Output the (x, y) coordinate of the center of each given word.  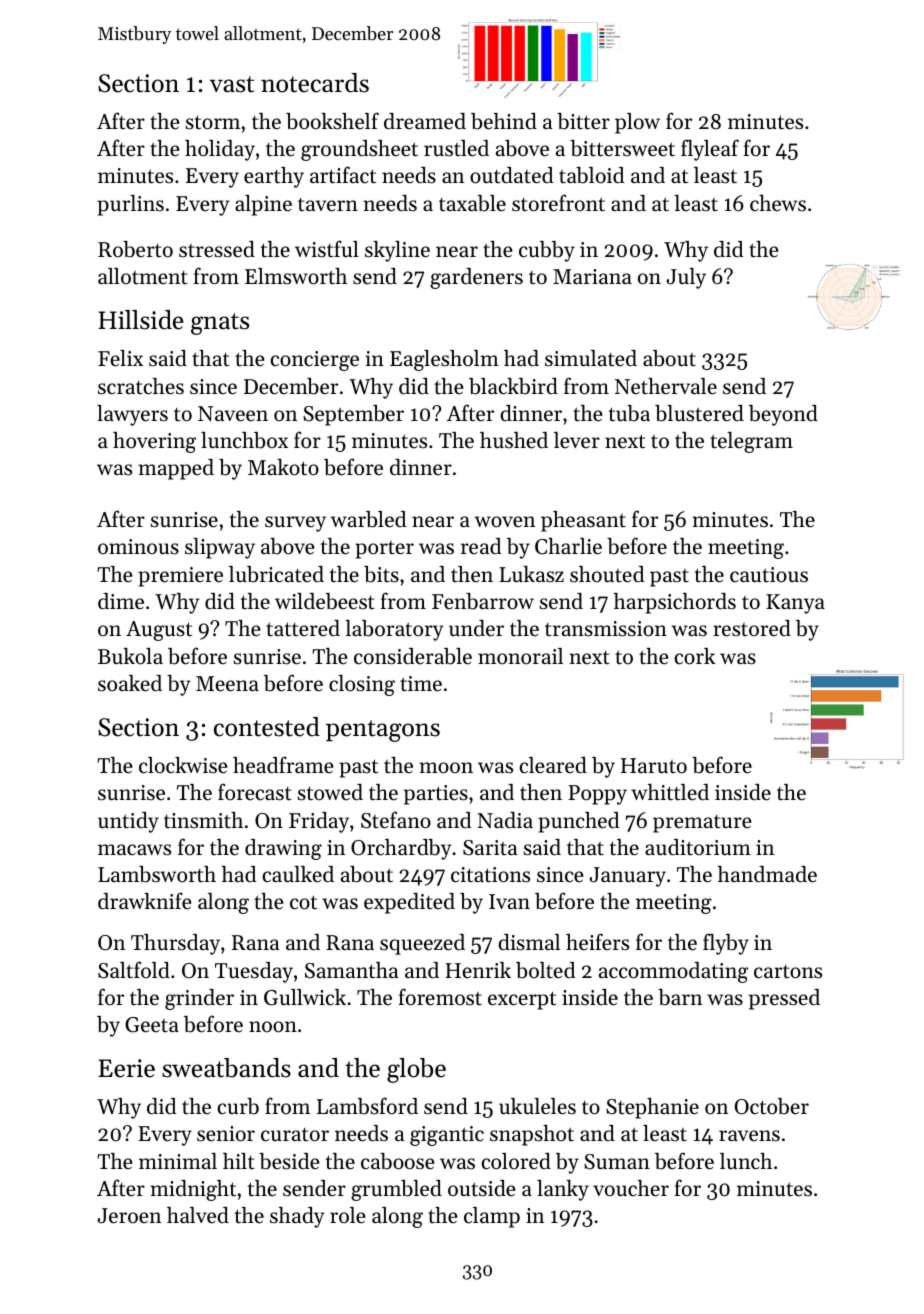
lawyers (132, 415)
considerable (413, 656)
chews (778, 203)
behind (504, 121)
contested (267, 727)
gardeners (476, 278)
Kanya (795, 604)
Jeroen (129, 1216)
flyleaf (710, 150)
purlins (130, 205)
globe (416, 1070)
